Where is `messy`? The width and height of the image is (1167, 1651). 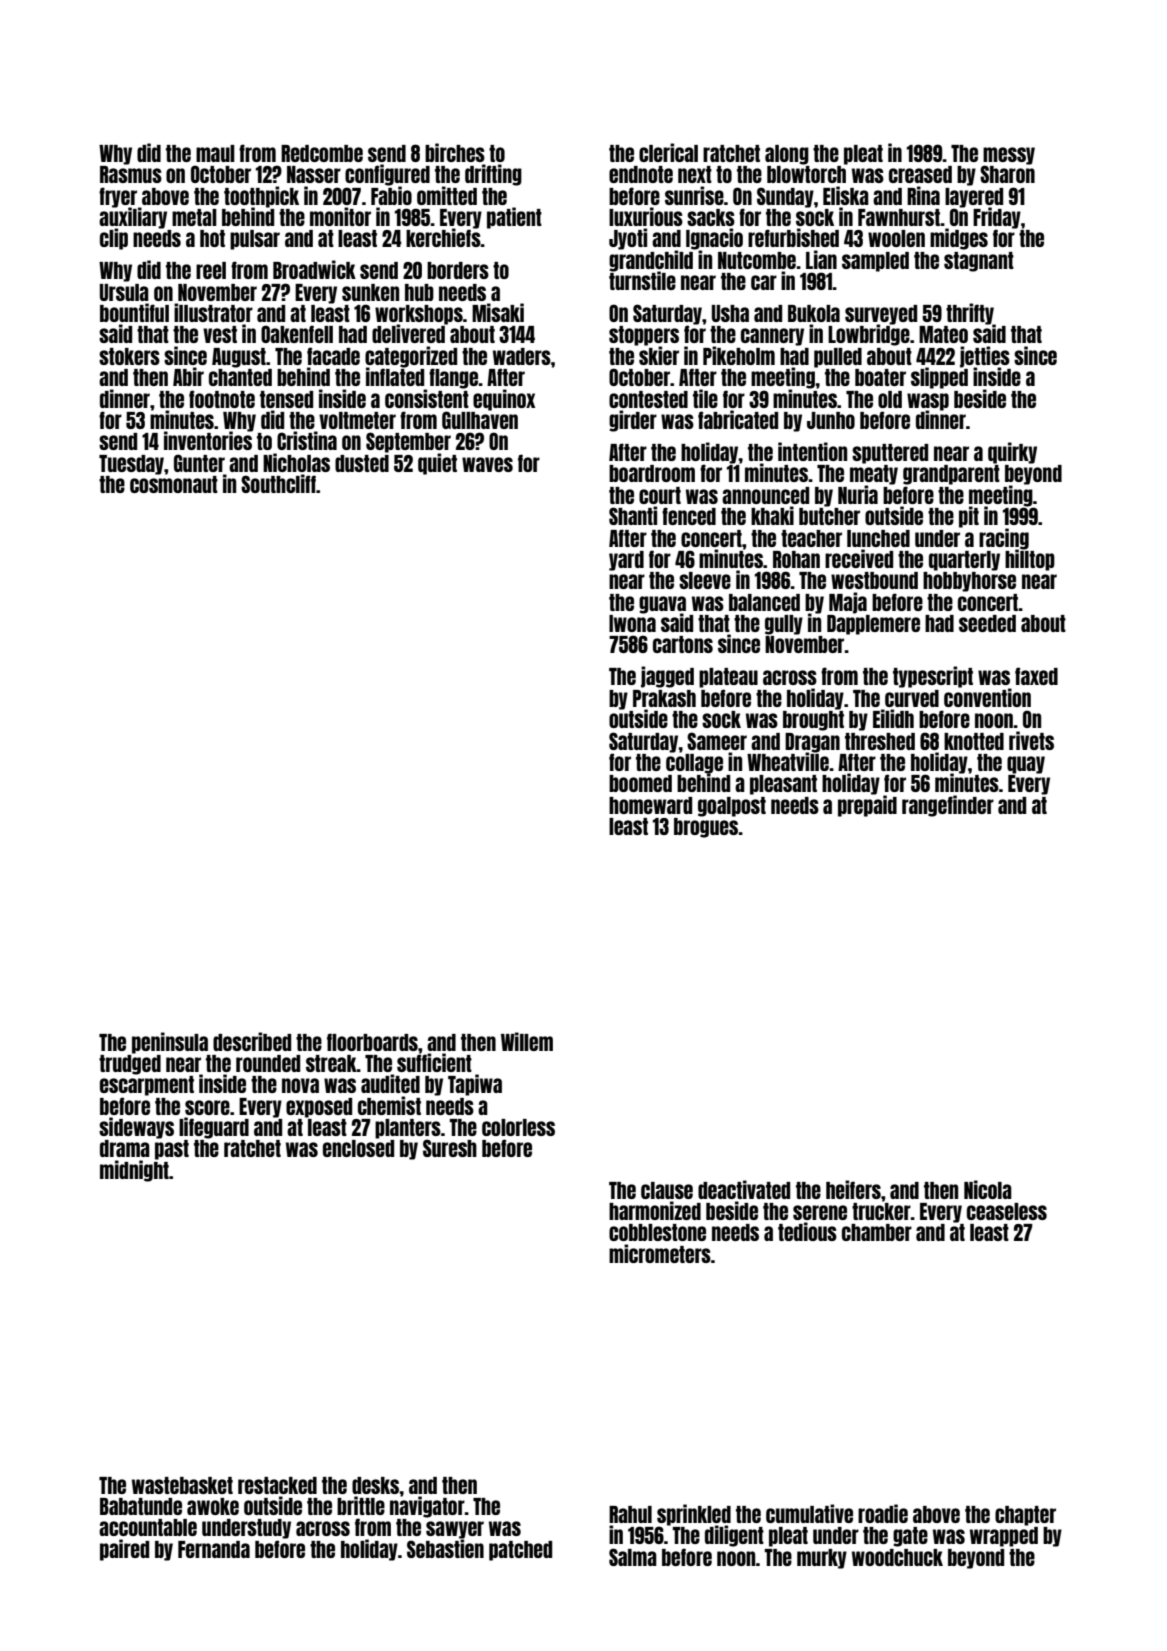
messy is located at coordinates (1009, 156).
